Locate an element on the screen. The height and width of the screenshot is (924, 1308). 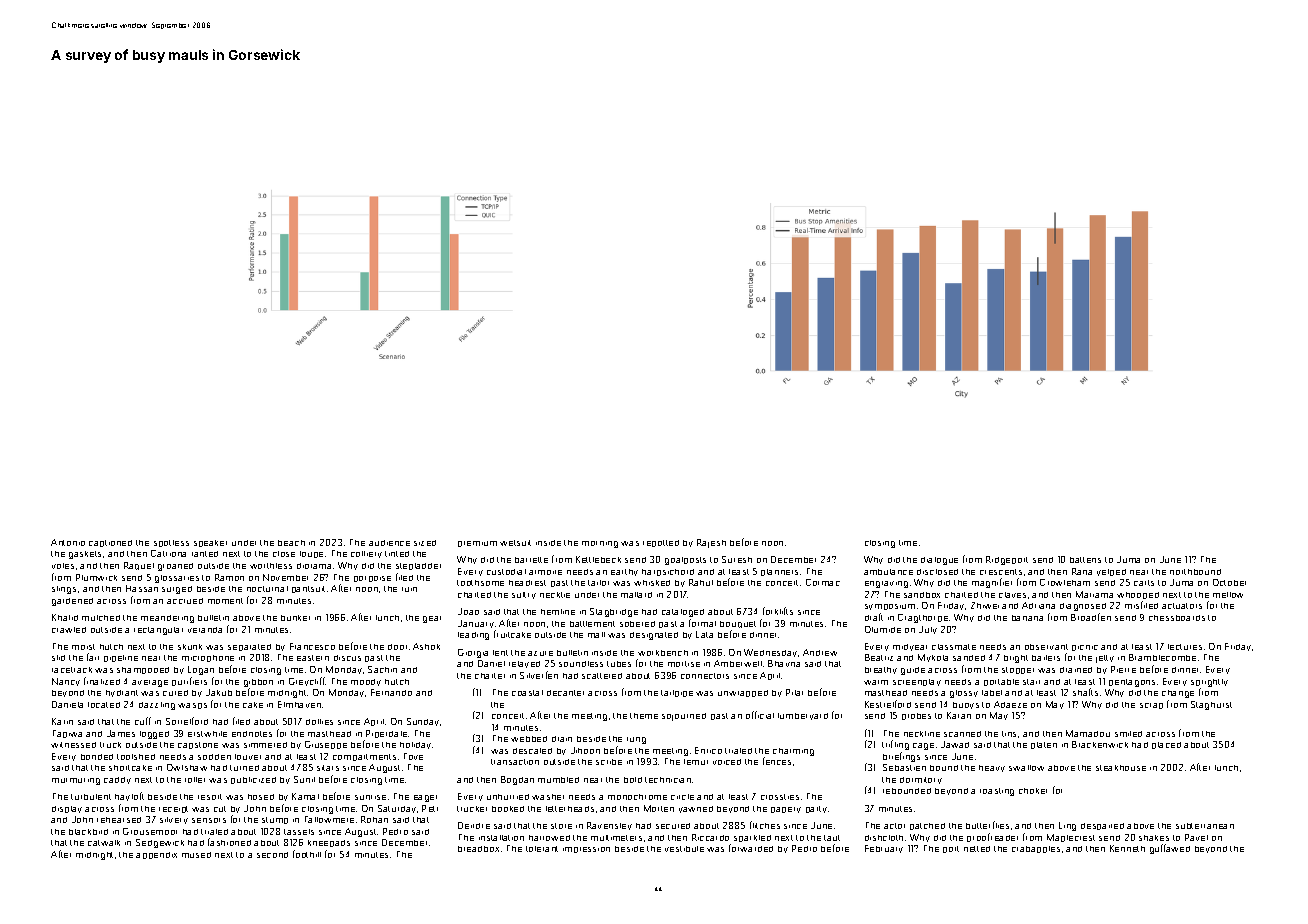
subterranean is located at coordinates (1205, 826).
